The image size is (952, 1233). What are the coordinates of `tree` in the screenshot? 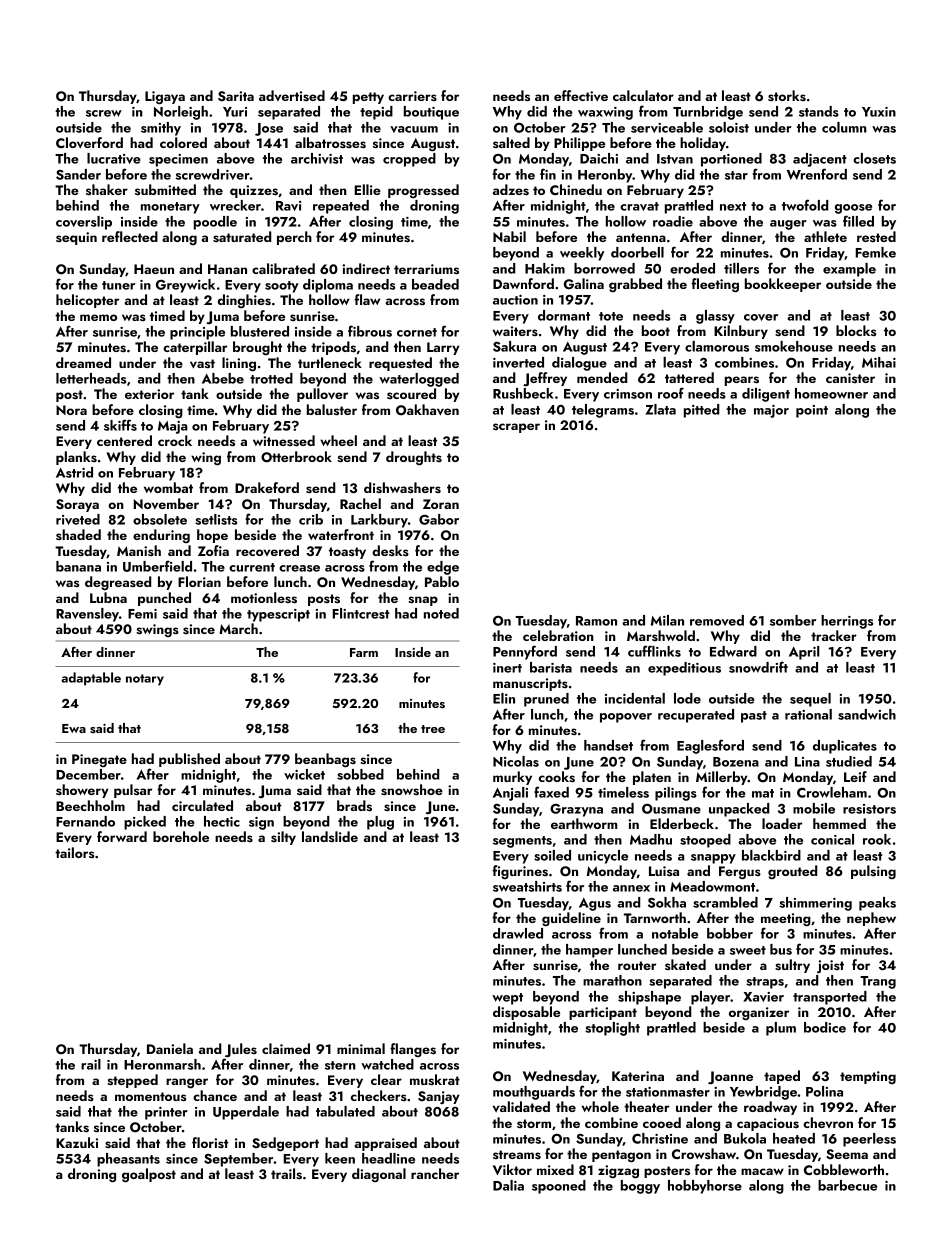 It's located at (433, 729).
